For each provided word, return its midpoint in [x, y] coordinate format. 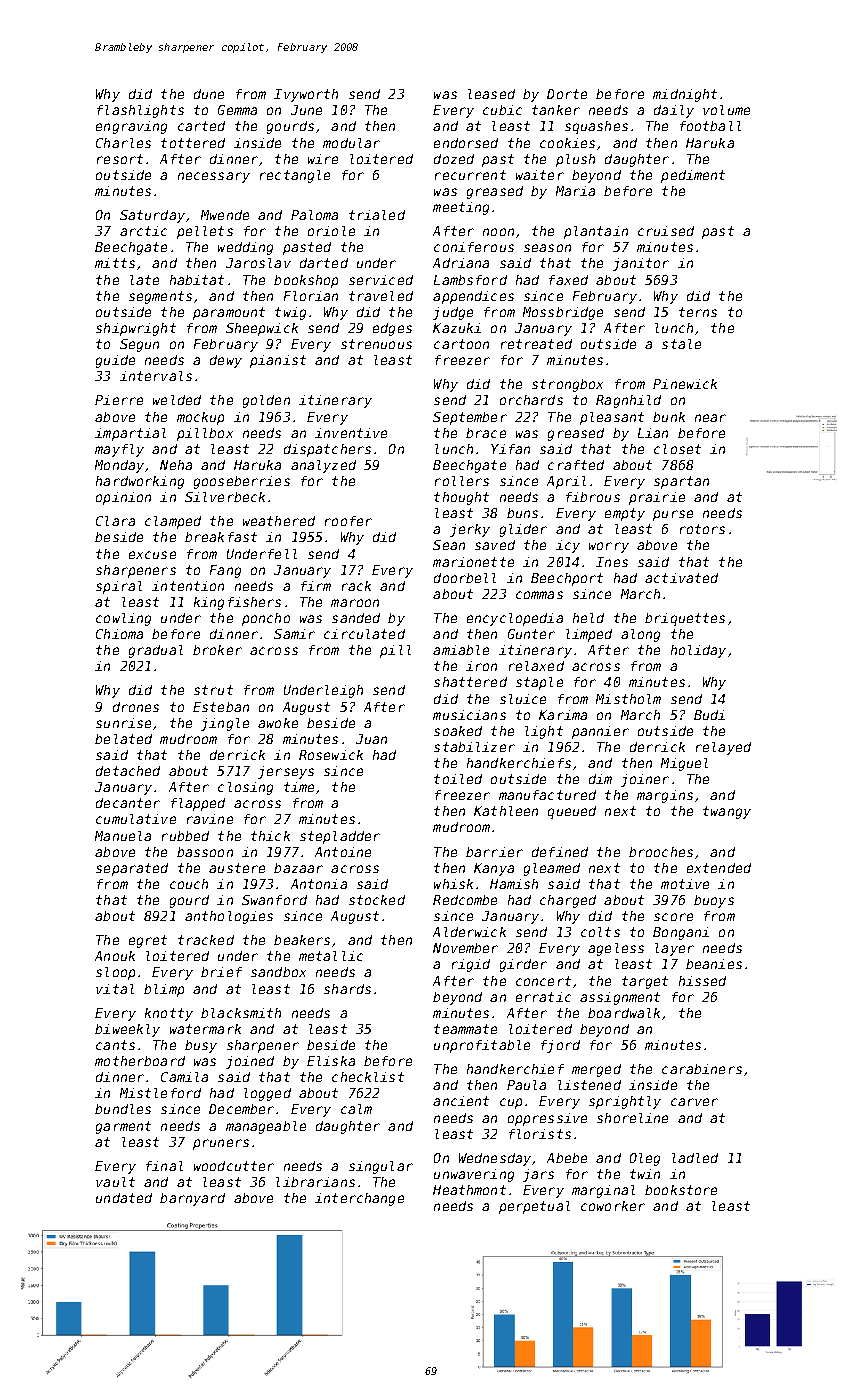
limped [589, 635]
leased [491, 94]
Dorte [567, 94]
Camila [184, 1077]
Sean [449, 545]
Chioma [119, 634]
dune [209, 94]
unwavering [474, 1175]
